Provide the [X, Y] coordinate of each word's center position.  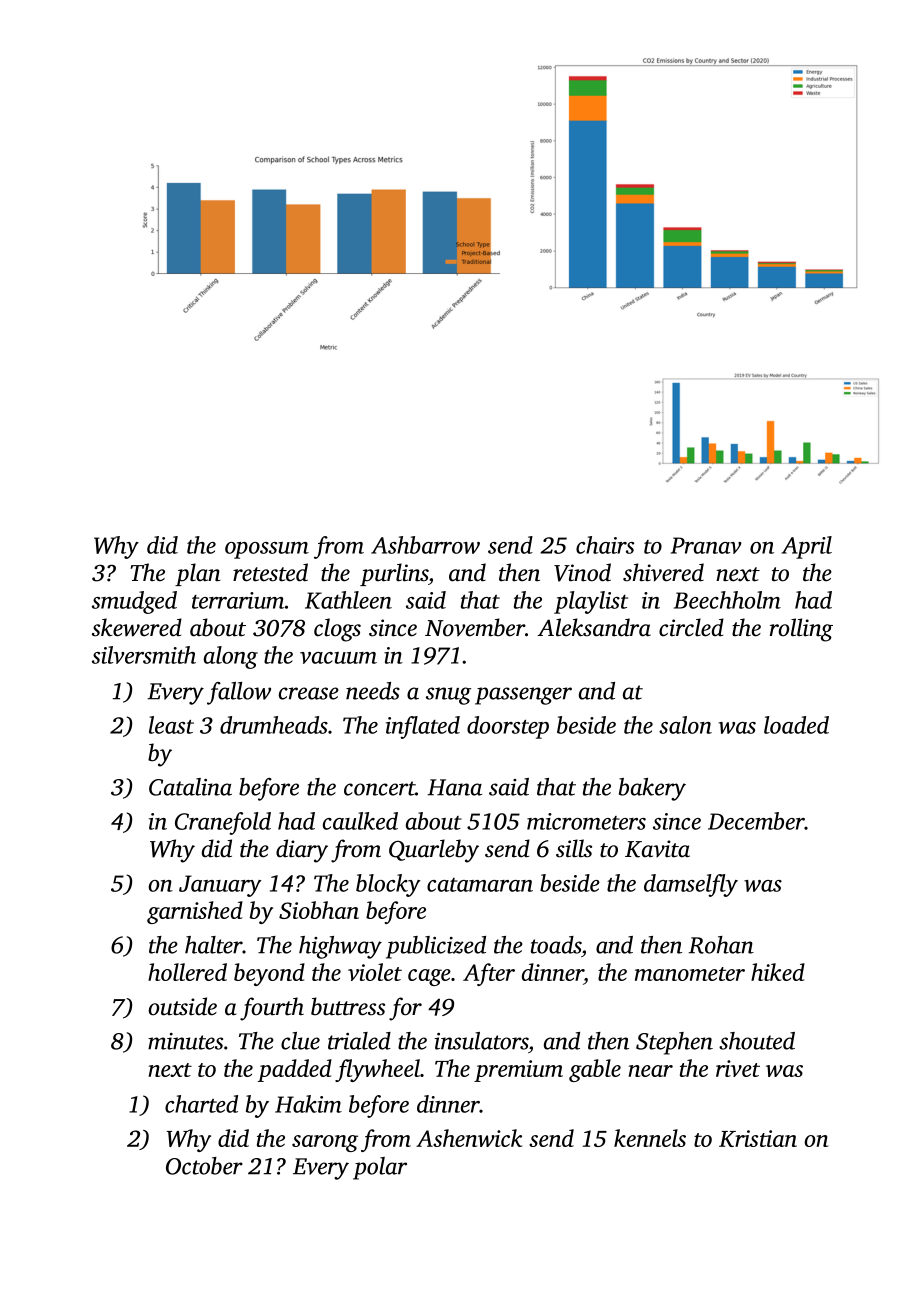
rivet [738, 1068]
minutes [185, 1041]
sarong [325, 1143]
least [171, 725]
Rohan [721, 945]
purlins [394, 574]
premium [518, 1071]
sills [574, 848]
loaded [796, 725]
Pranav [706, 545]
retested [270, 572]
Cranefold [223, 823]
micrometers [586, 821]
